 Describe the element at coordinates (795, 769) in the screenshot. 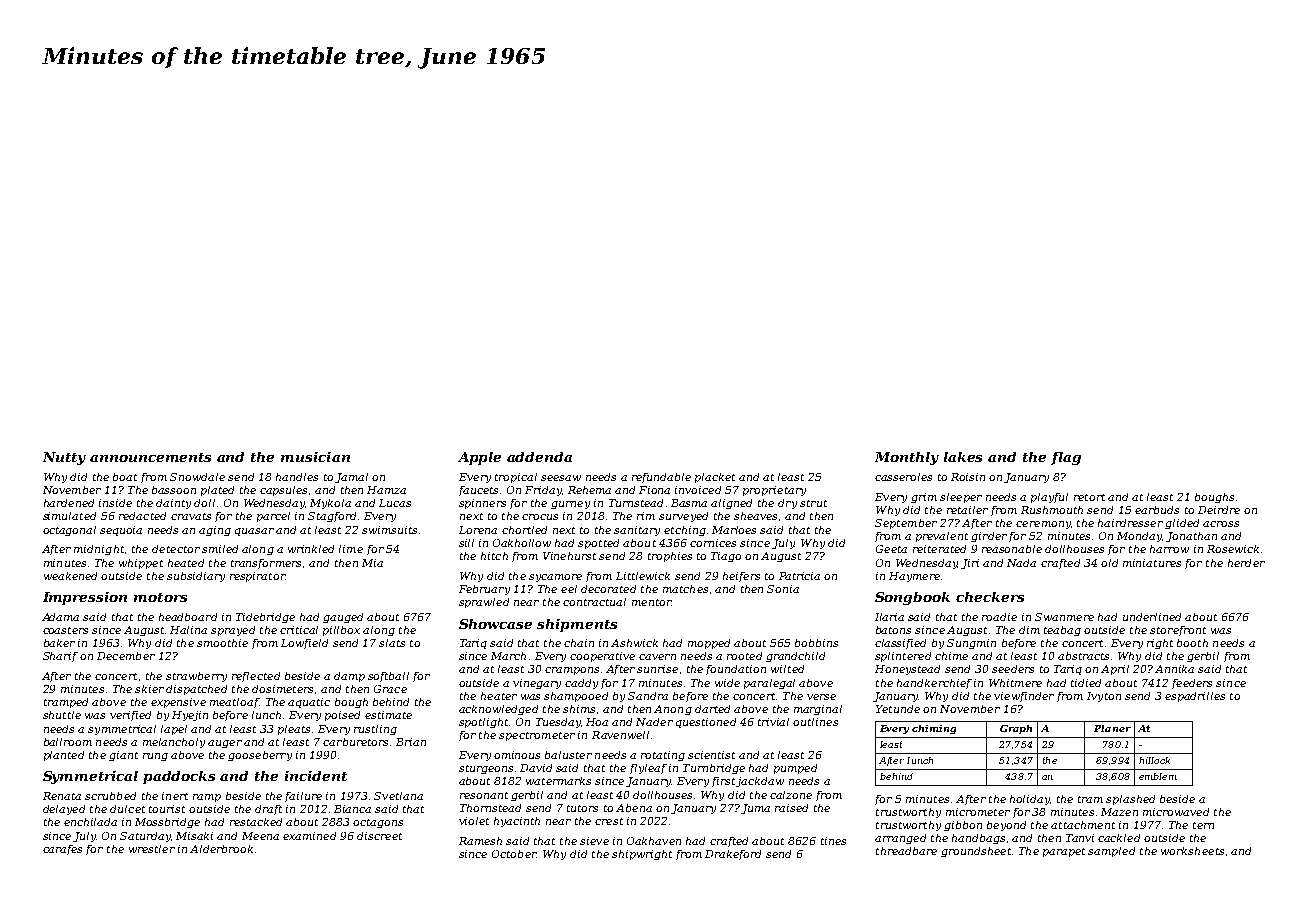

I see `pumped` at that location.
